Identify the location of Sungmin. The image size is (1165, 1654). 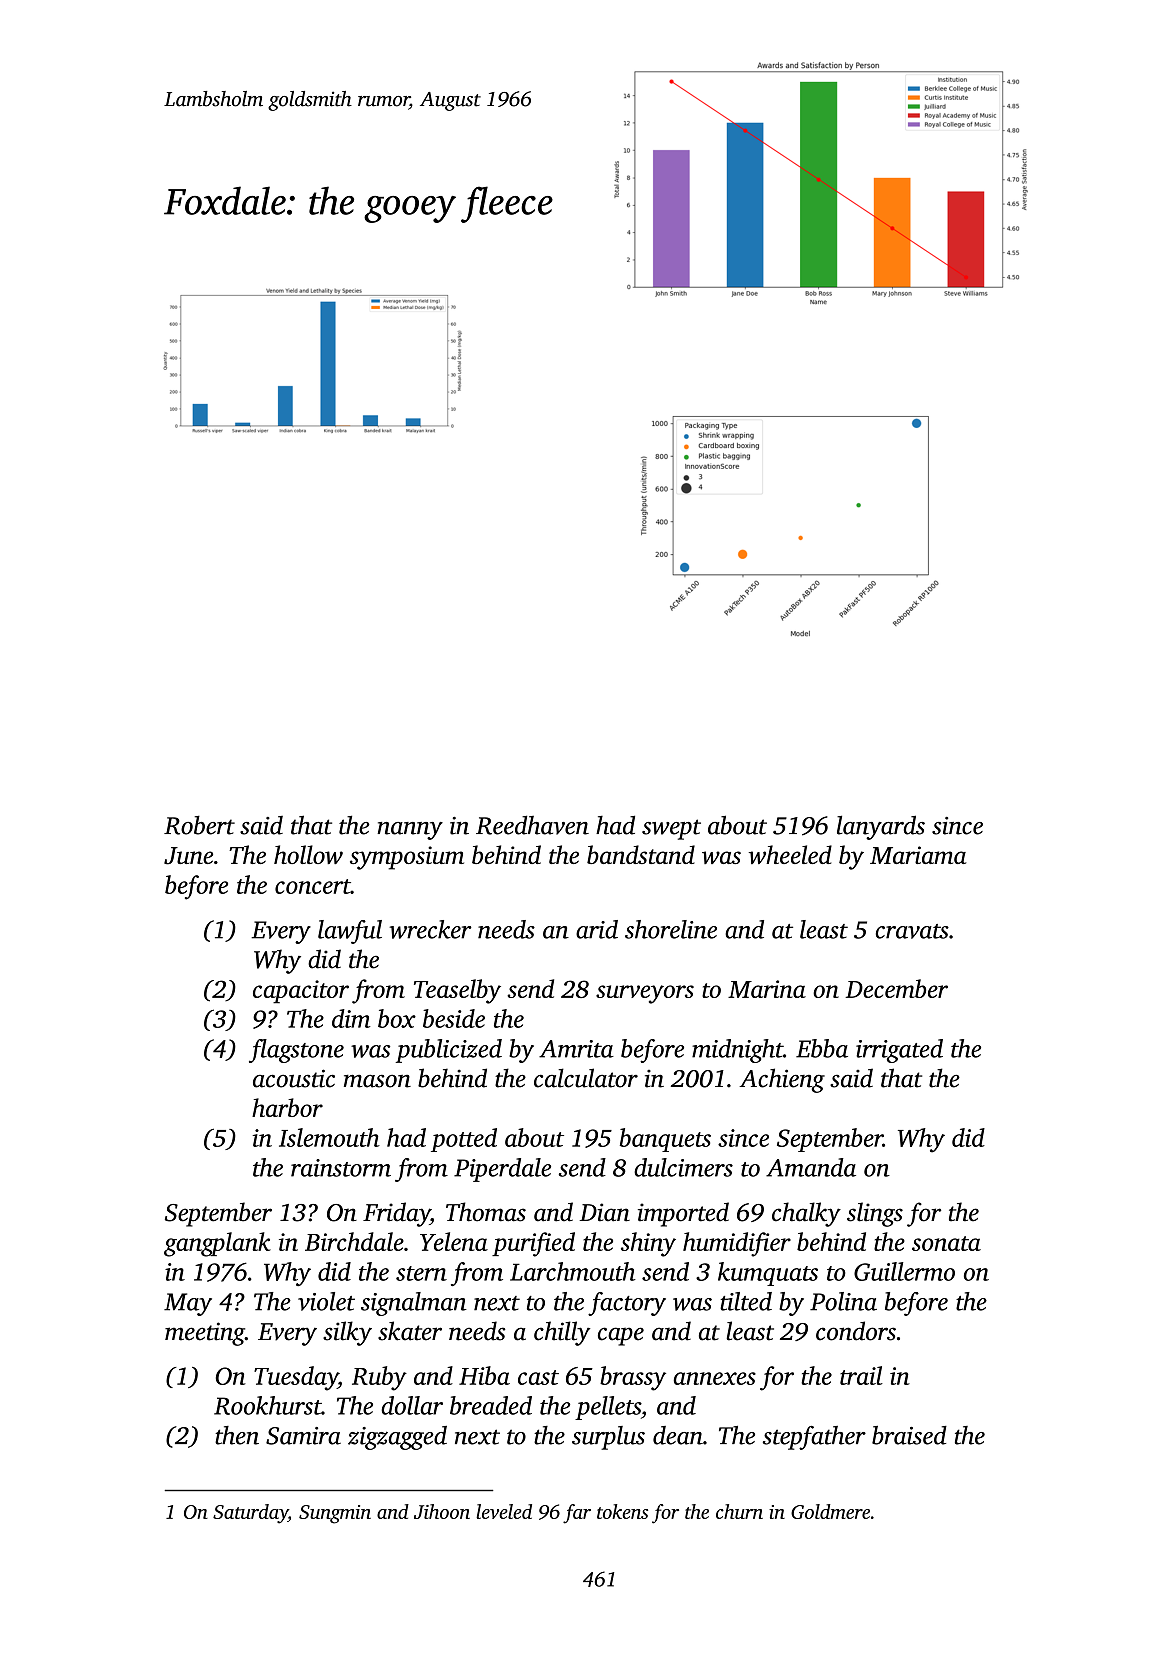
(335, 1514).
